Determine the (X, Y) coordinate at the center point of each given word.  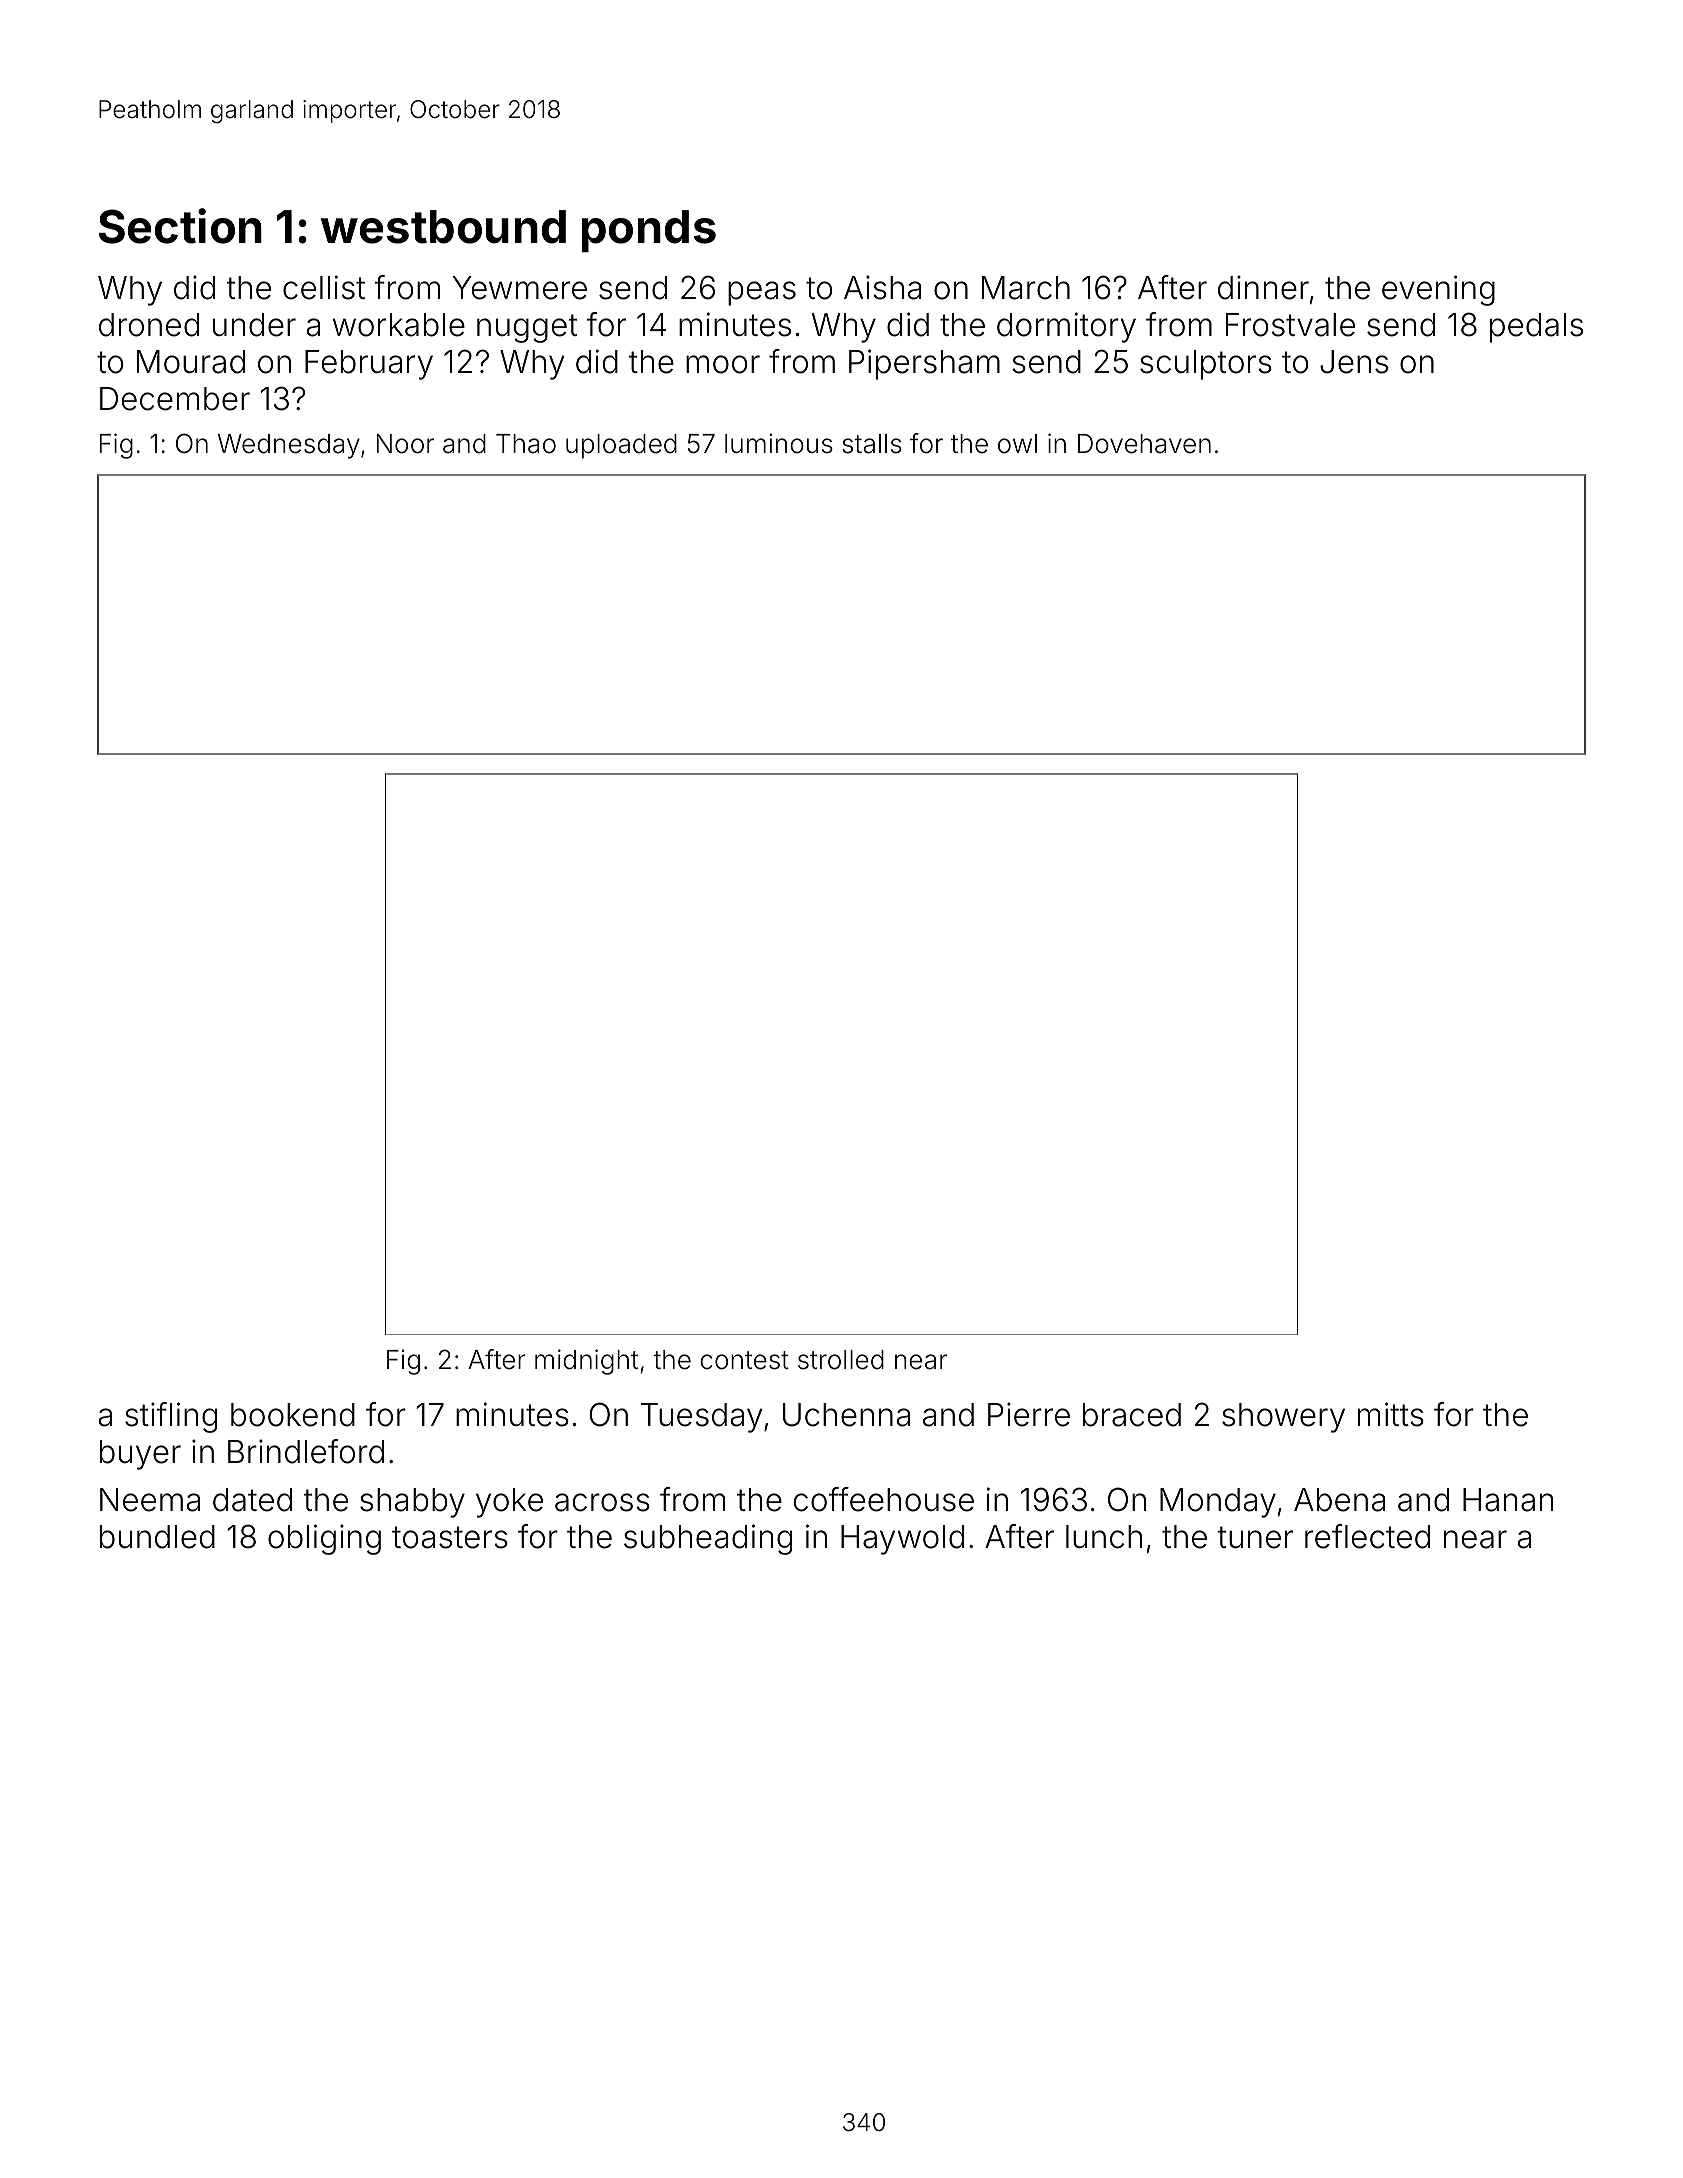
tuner (1255, 1537)
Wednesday (289, 446)
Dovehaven (1144, 444)
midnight (586, 1362)
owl (1017, 444)
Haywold (902, 1540)
